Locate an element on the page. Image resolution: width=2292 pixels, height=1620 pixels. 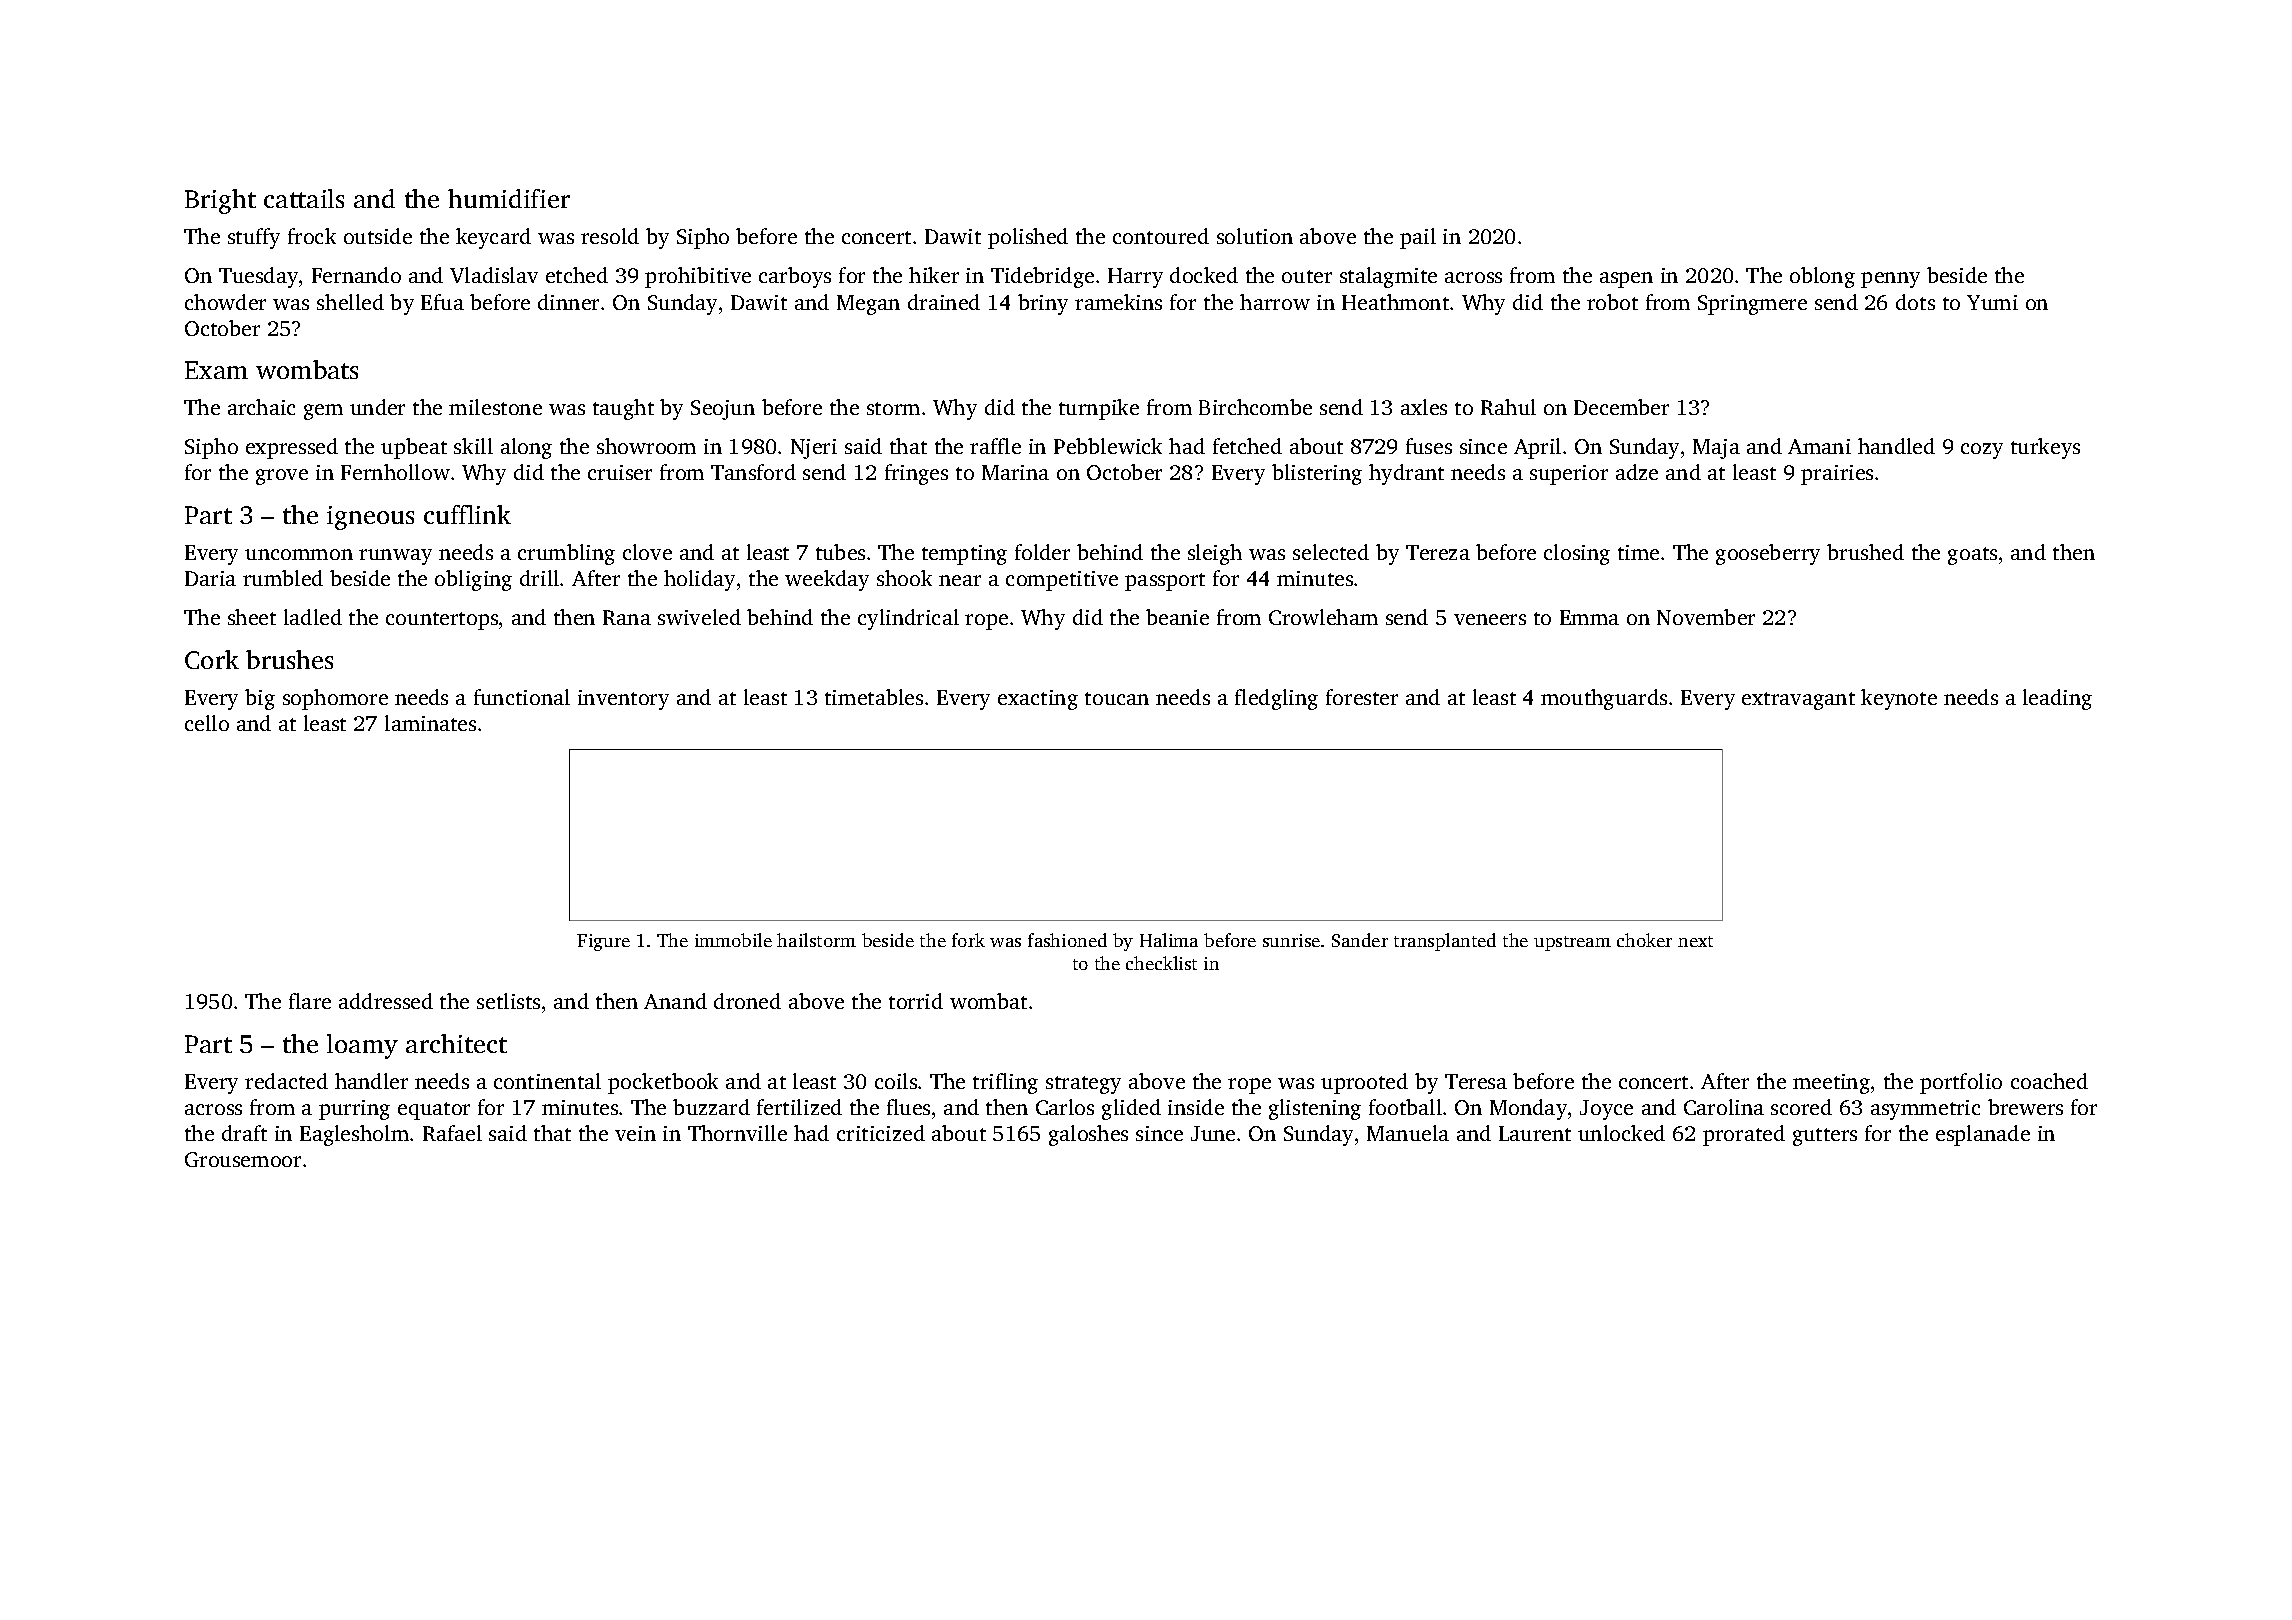
sleigh is located at coordinates (1215, 554).
